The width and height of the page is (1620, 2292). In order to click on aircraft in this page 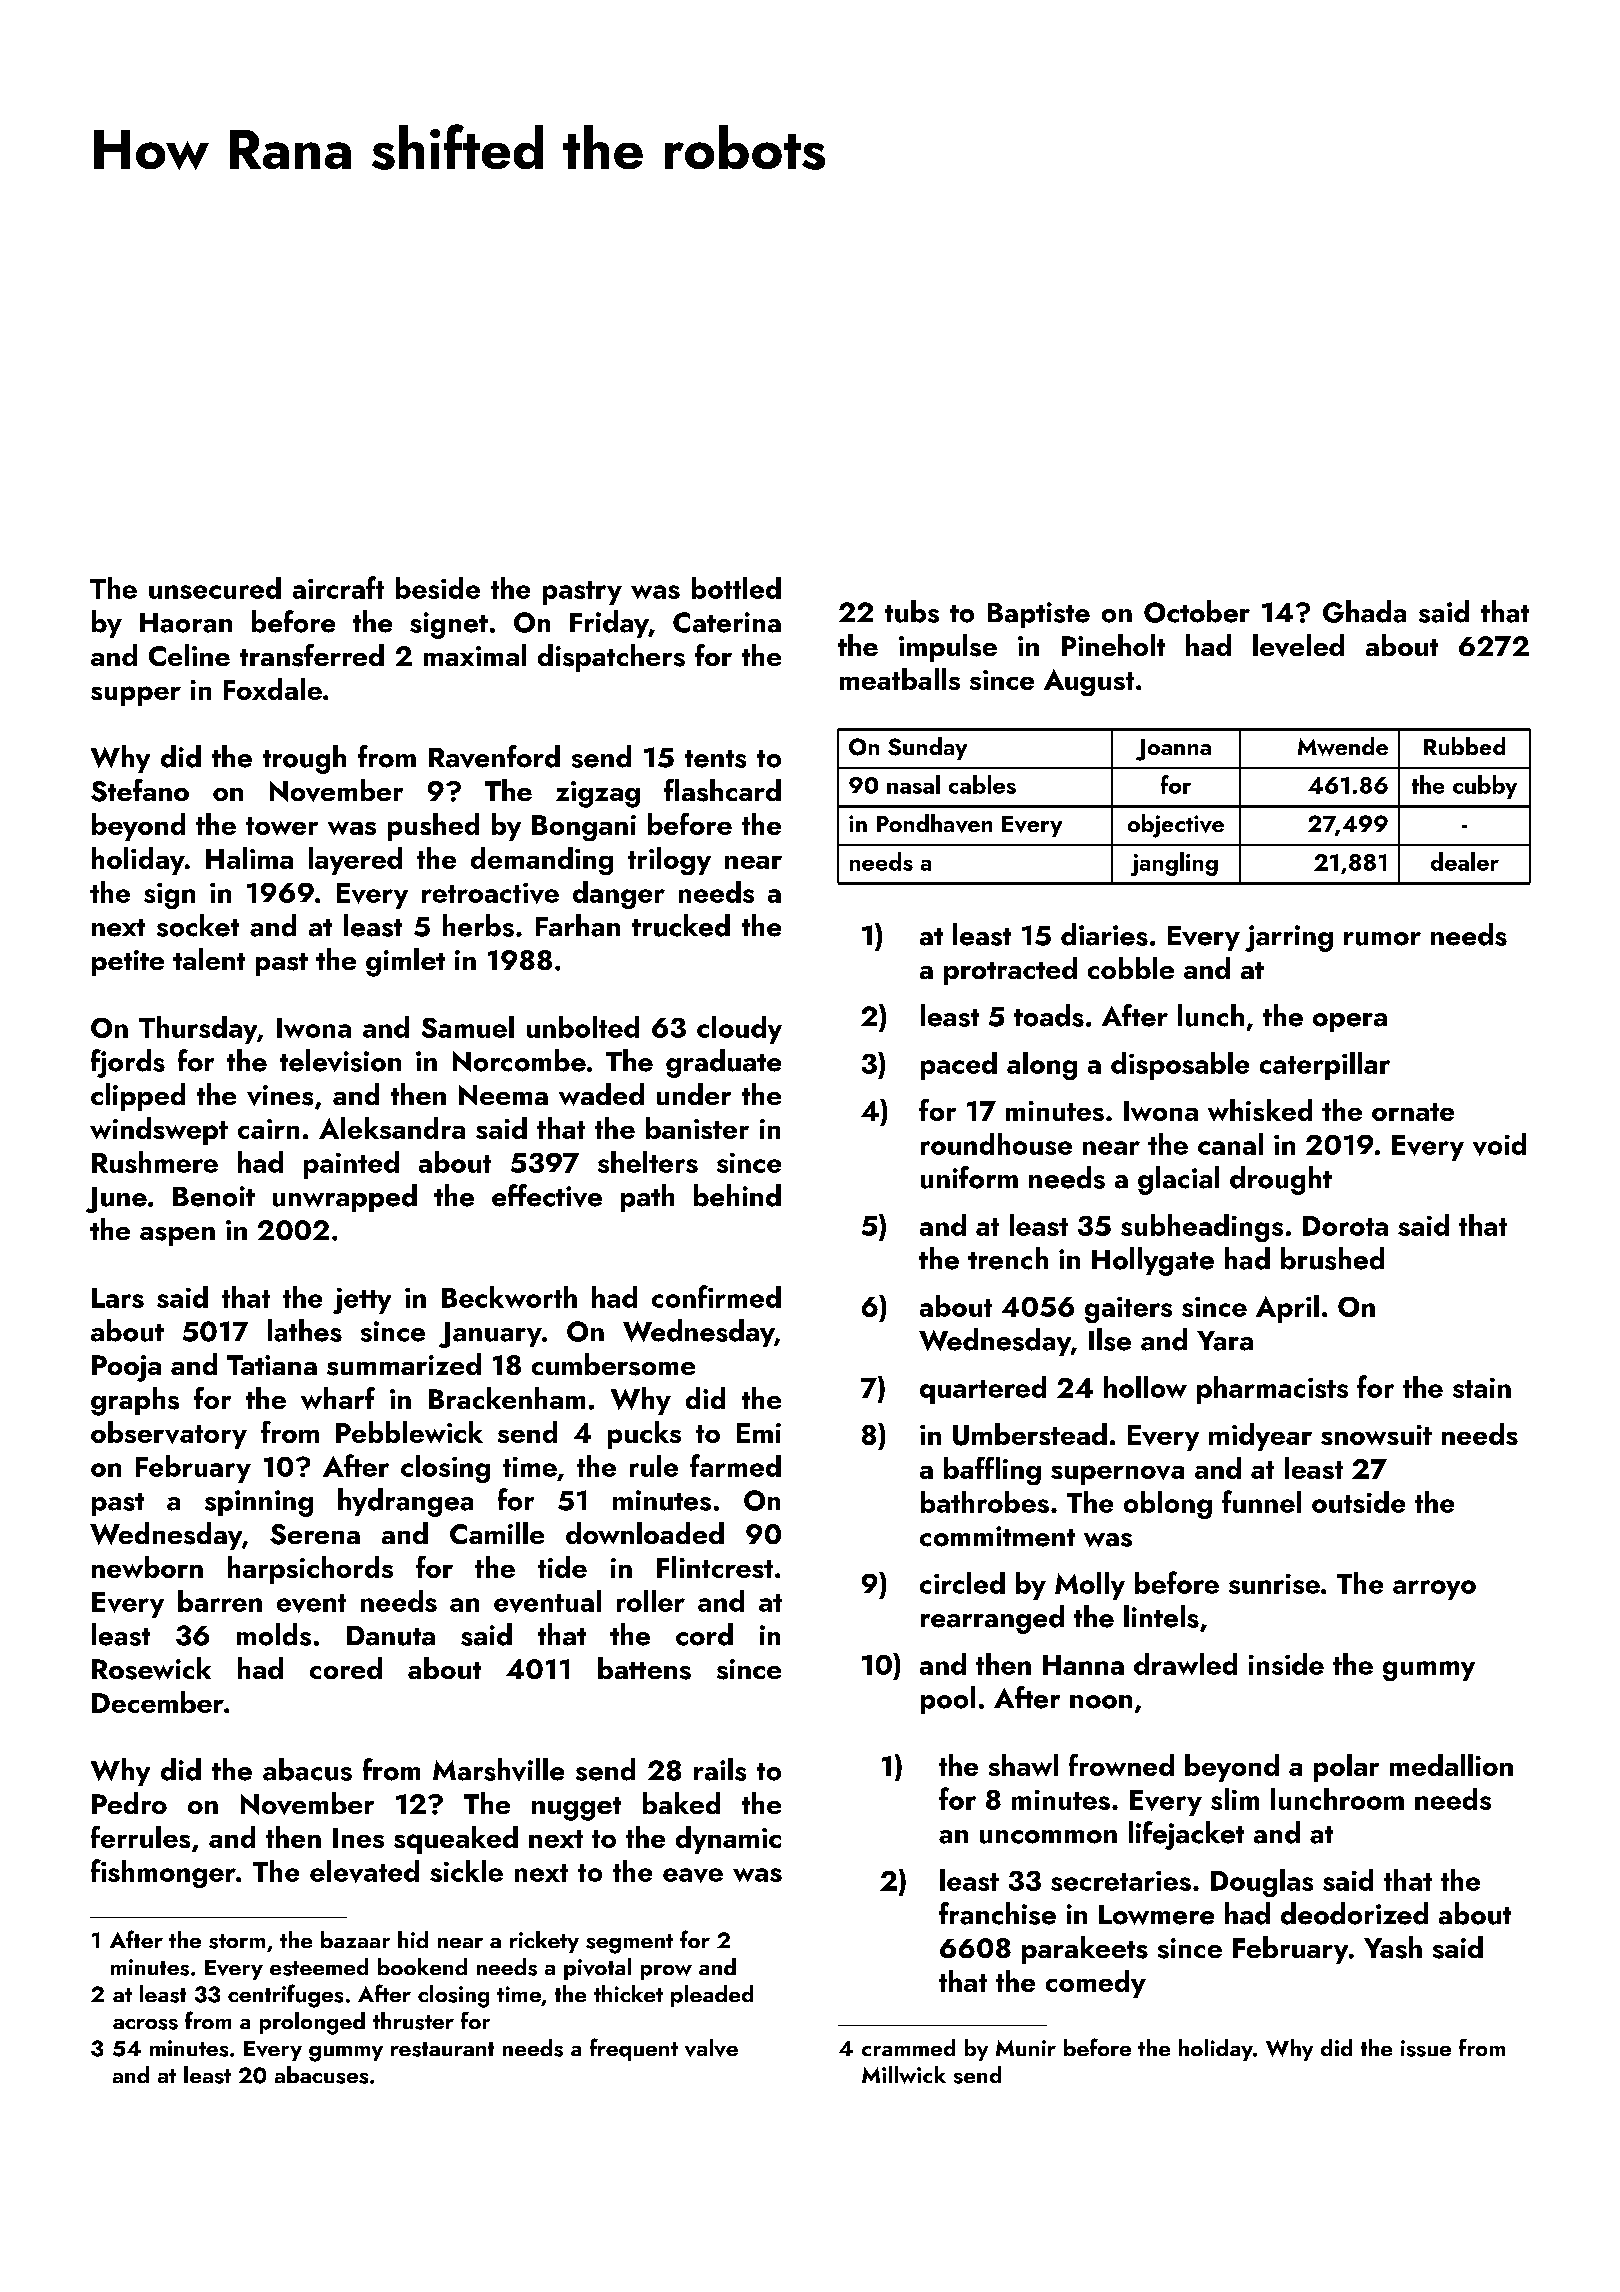, I will do `click(338, 587)`.
